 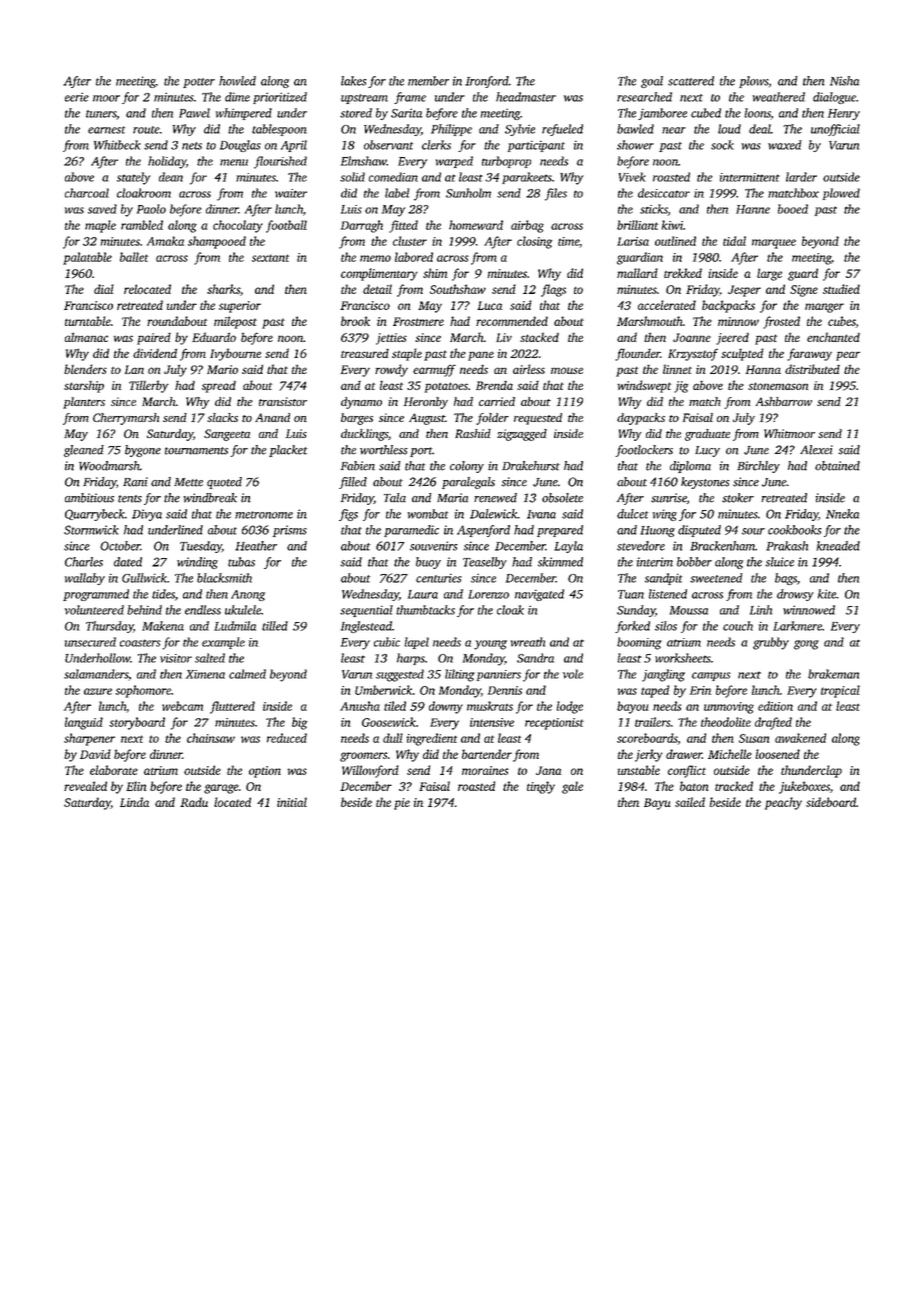 I want to click on Heather, so click(x=256, y=546).
